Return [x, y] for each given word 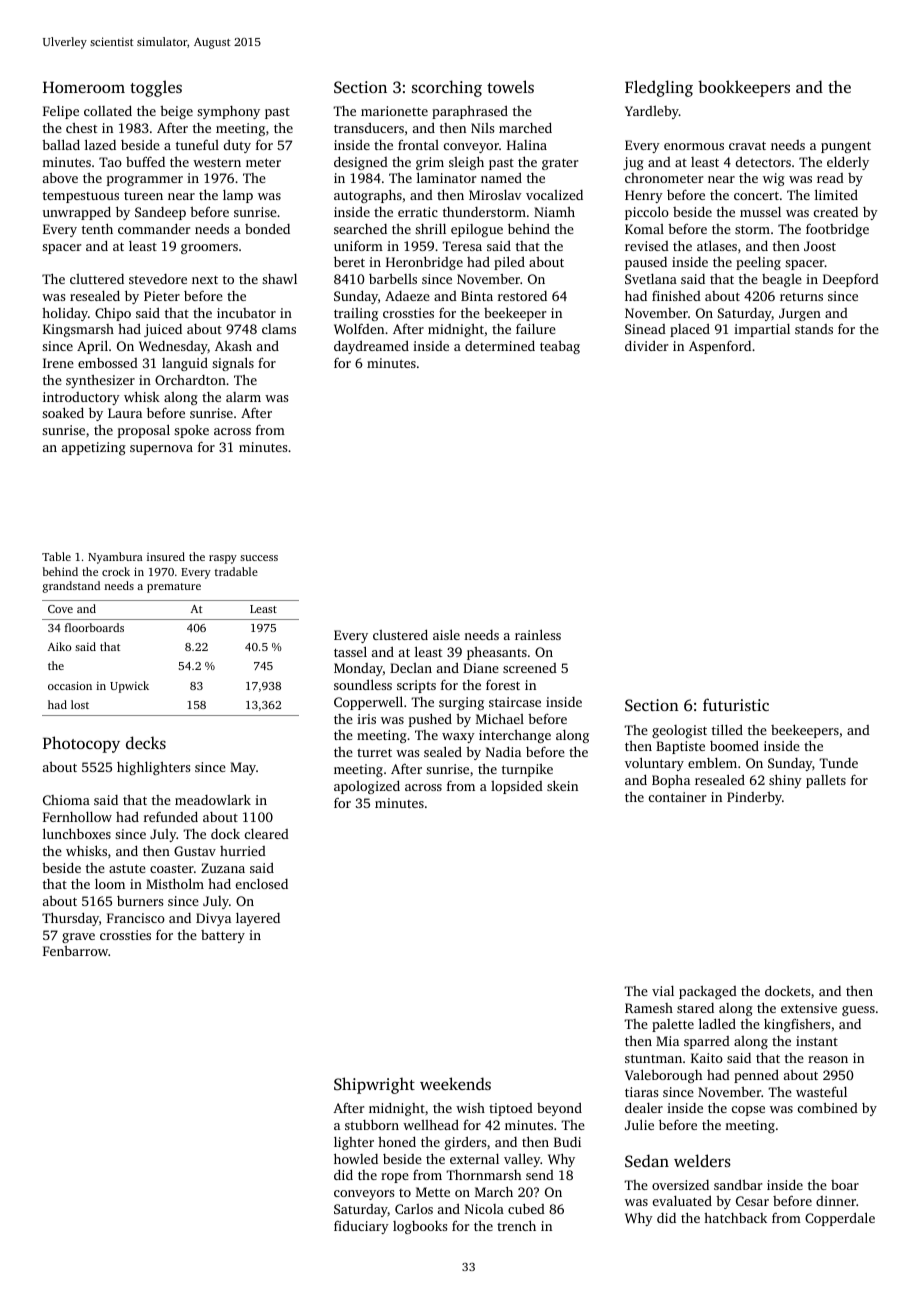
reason [828, 1059]
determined [500, 346]
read [830, 178]
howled [356, 1158]
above [60, 178]
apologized [367, 787]
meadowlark [213, 799]
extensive [809, 1008]
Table [56, 556]
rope [395, 1178]
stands [814, 329]
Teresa [462, 246]
